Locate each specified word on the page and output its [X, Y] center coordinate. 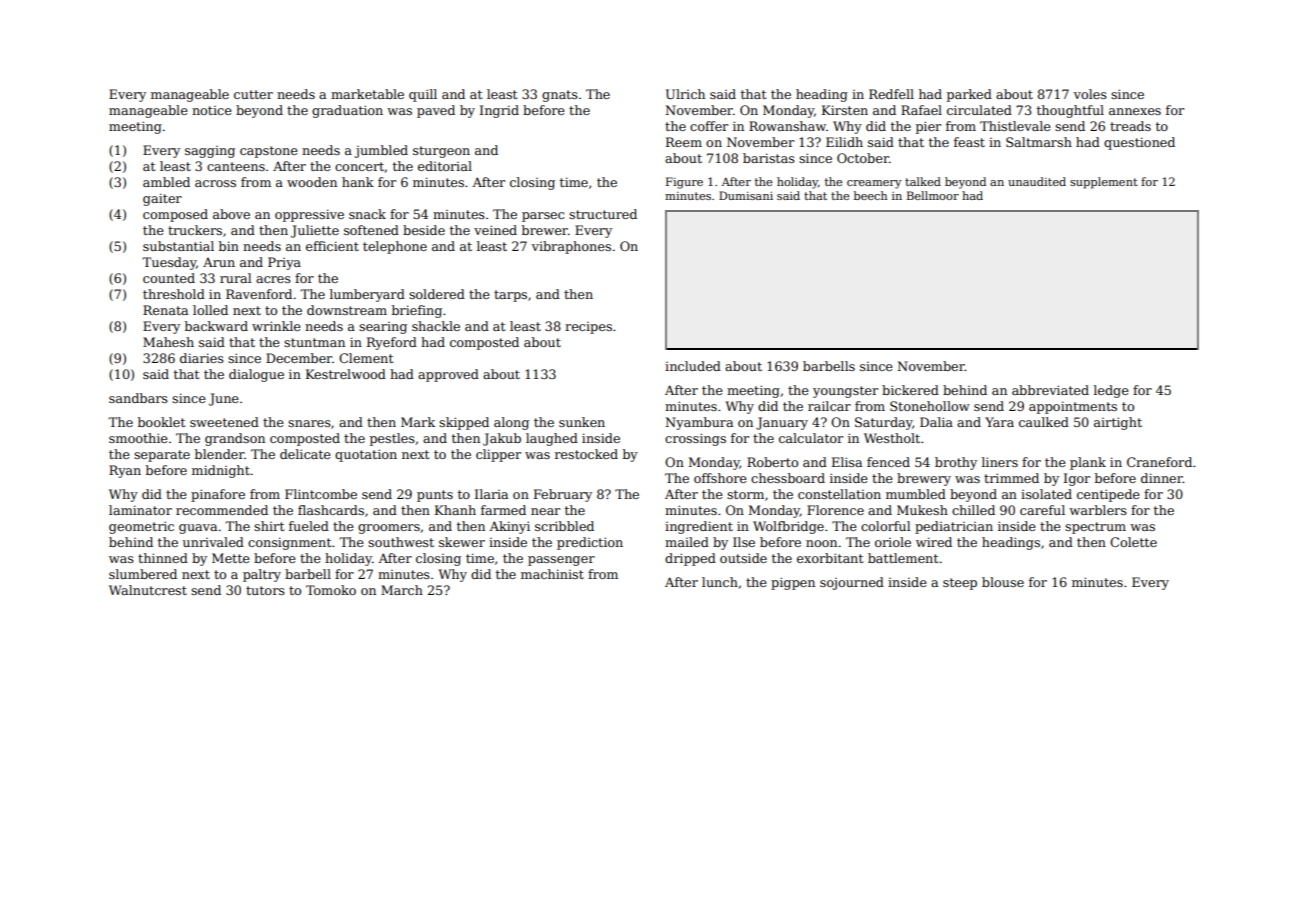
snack [367, 214]
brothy [956, 463]
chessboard [788, 478]
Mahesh [168, 342]
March [402, 590]
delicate [305, 454]
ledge [1111, 391]
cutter [253, 94]
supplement [1104, 183]
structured [603, 214]
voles [1090, 94]
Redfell [891, 94]
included [693, 366]
